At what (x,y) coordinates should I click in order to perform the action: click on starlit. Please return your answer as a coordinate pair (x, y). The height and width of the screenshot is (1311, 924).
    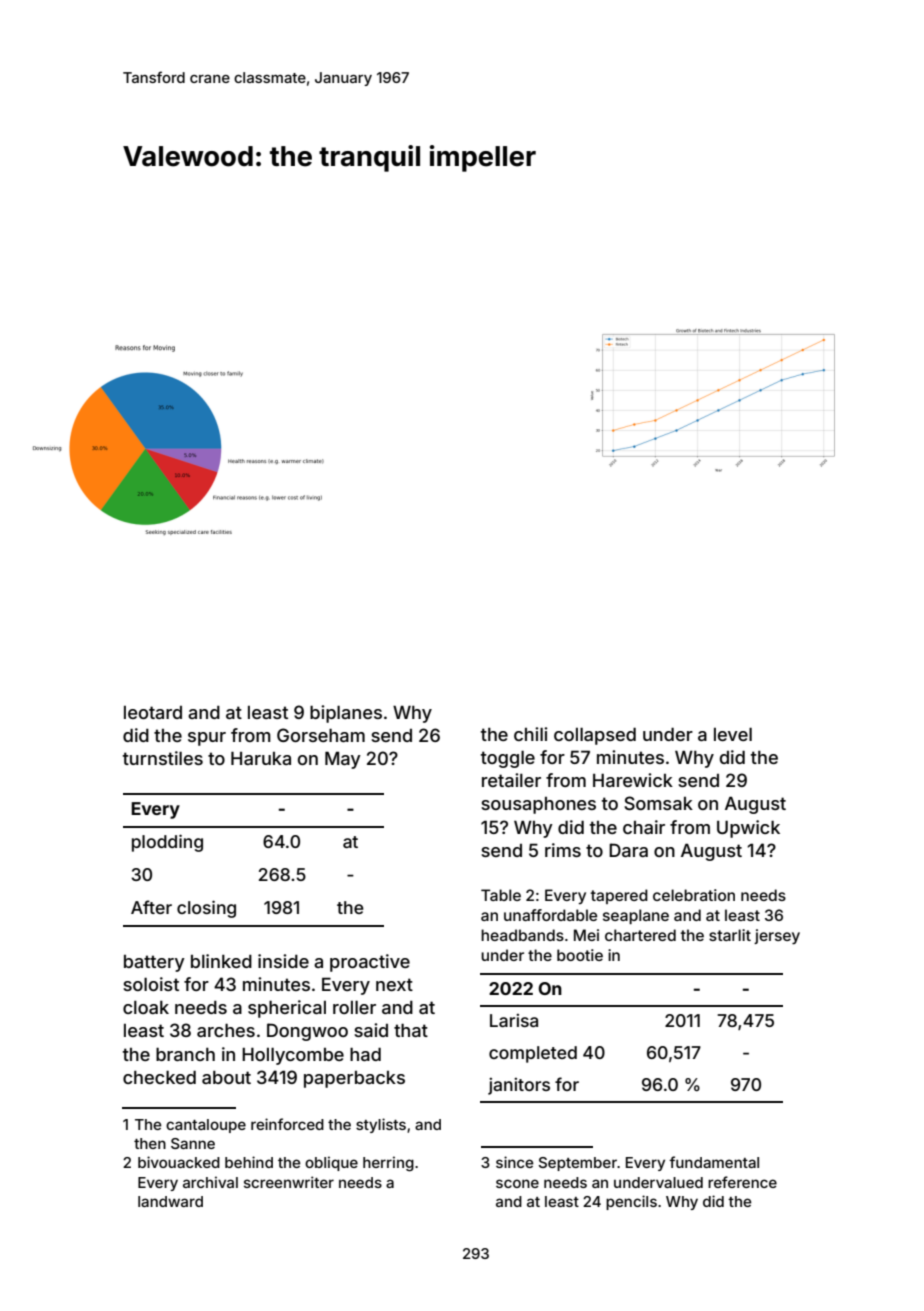
    Looking at the image, I should click on (730, 935).
